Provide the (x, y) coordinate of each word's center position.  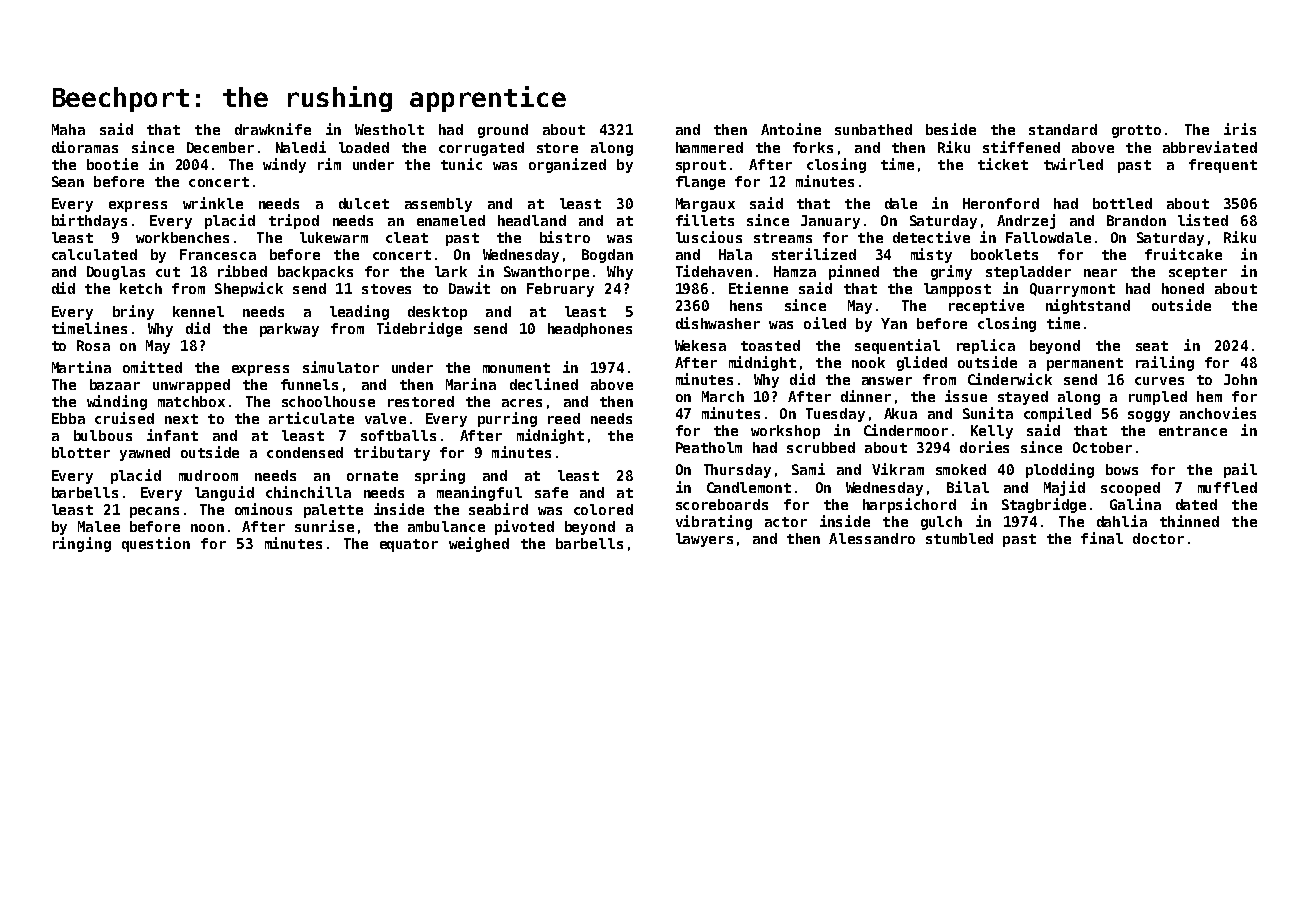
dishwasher (718, 323)
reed (564, 418)
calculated (94, 254)
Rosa (93, 345)
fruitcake (1183, 254)
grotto (1136, 131)
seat (1152, 346)
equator (409, 545)
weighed (479, 544)
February (560, 290)
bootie (112, 164)
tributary (392, 453)
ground (503, 131)
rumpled (1158, 398)
